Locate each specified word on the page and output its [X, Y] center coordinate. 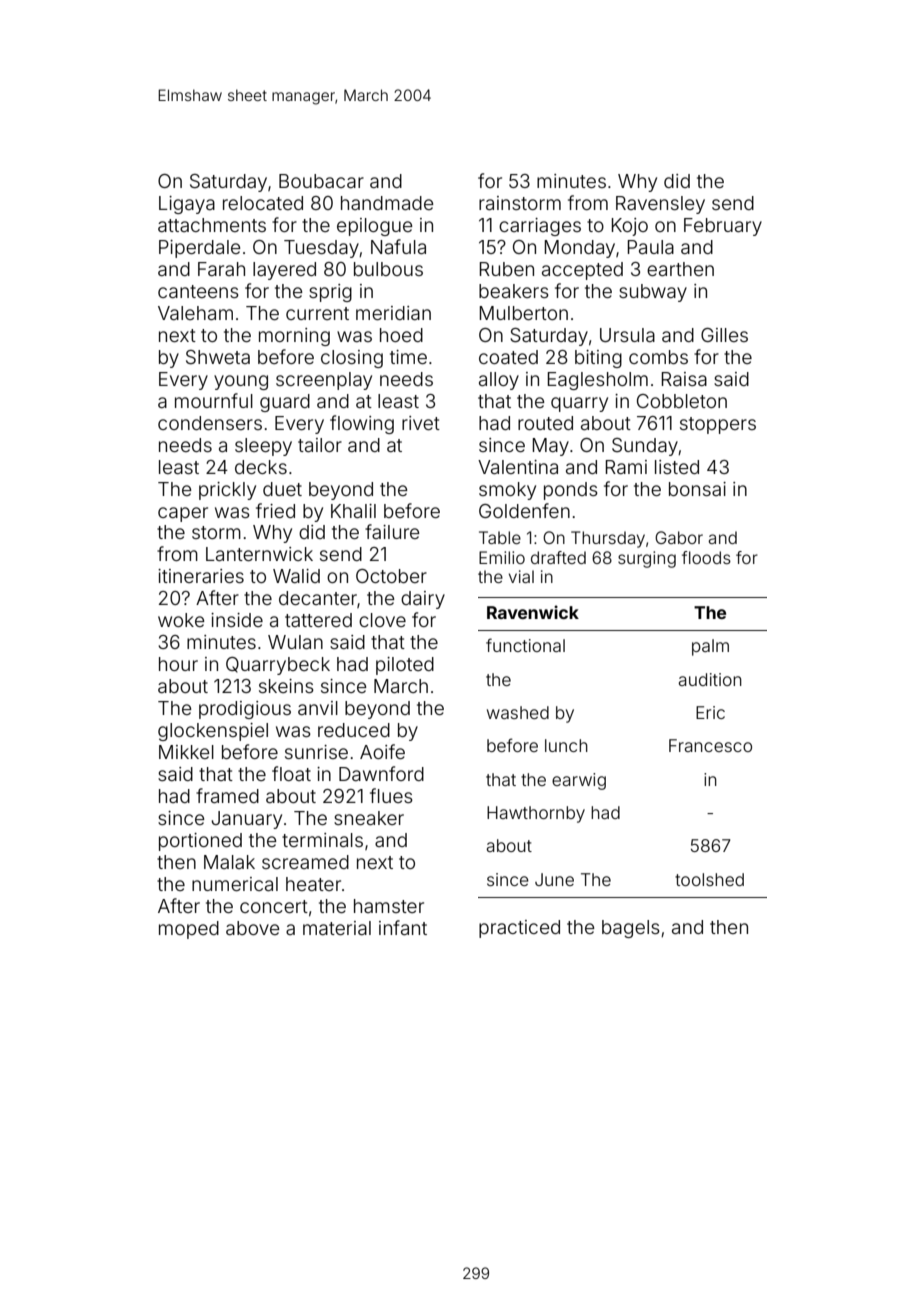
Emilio [502, 557]
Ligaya [187, 205]
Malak [229, 862]
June [554, 879]
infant [403, 927]
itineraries [201, 576]
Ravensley [660, 205]
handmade [387, 203]
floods [706, 557]
